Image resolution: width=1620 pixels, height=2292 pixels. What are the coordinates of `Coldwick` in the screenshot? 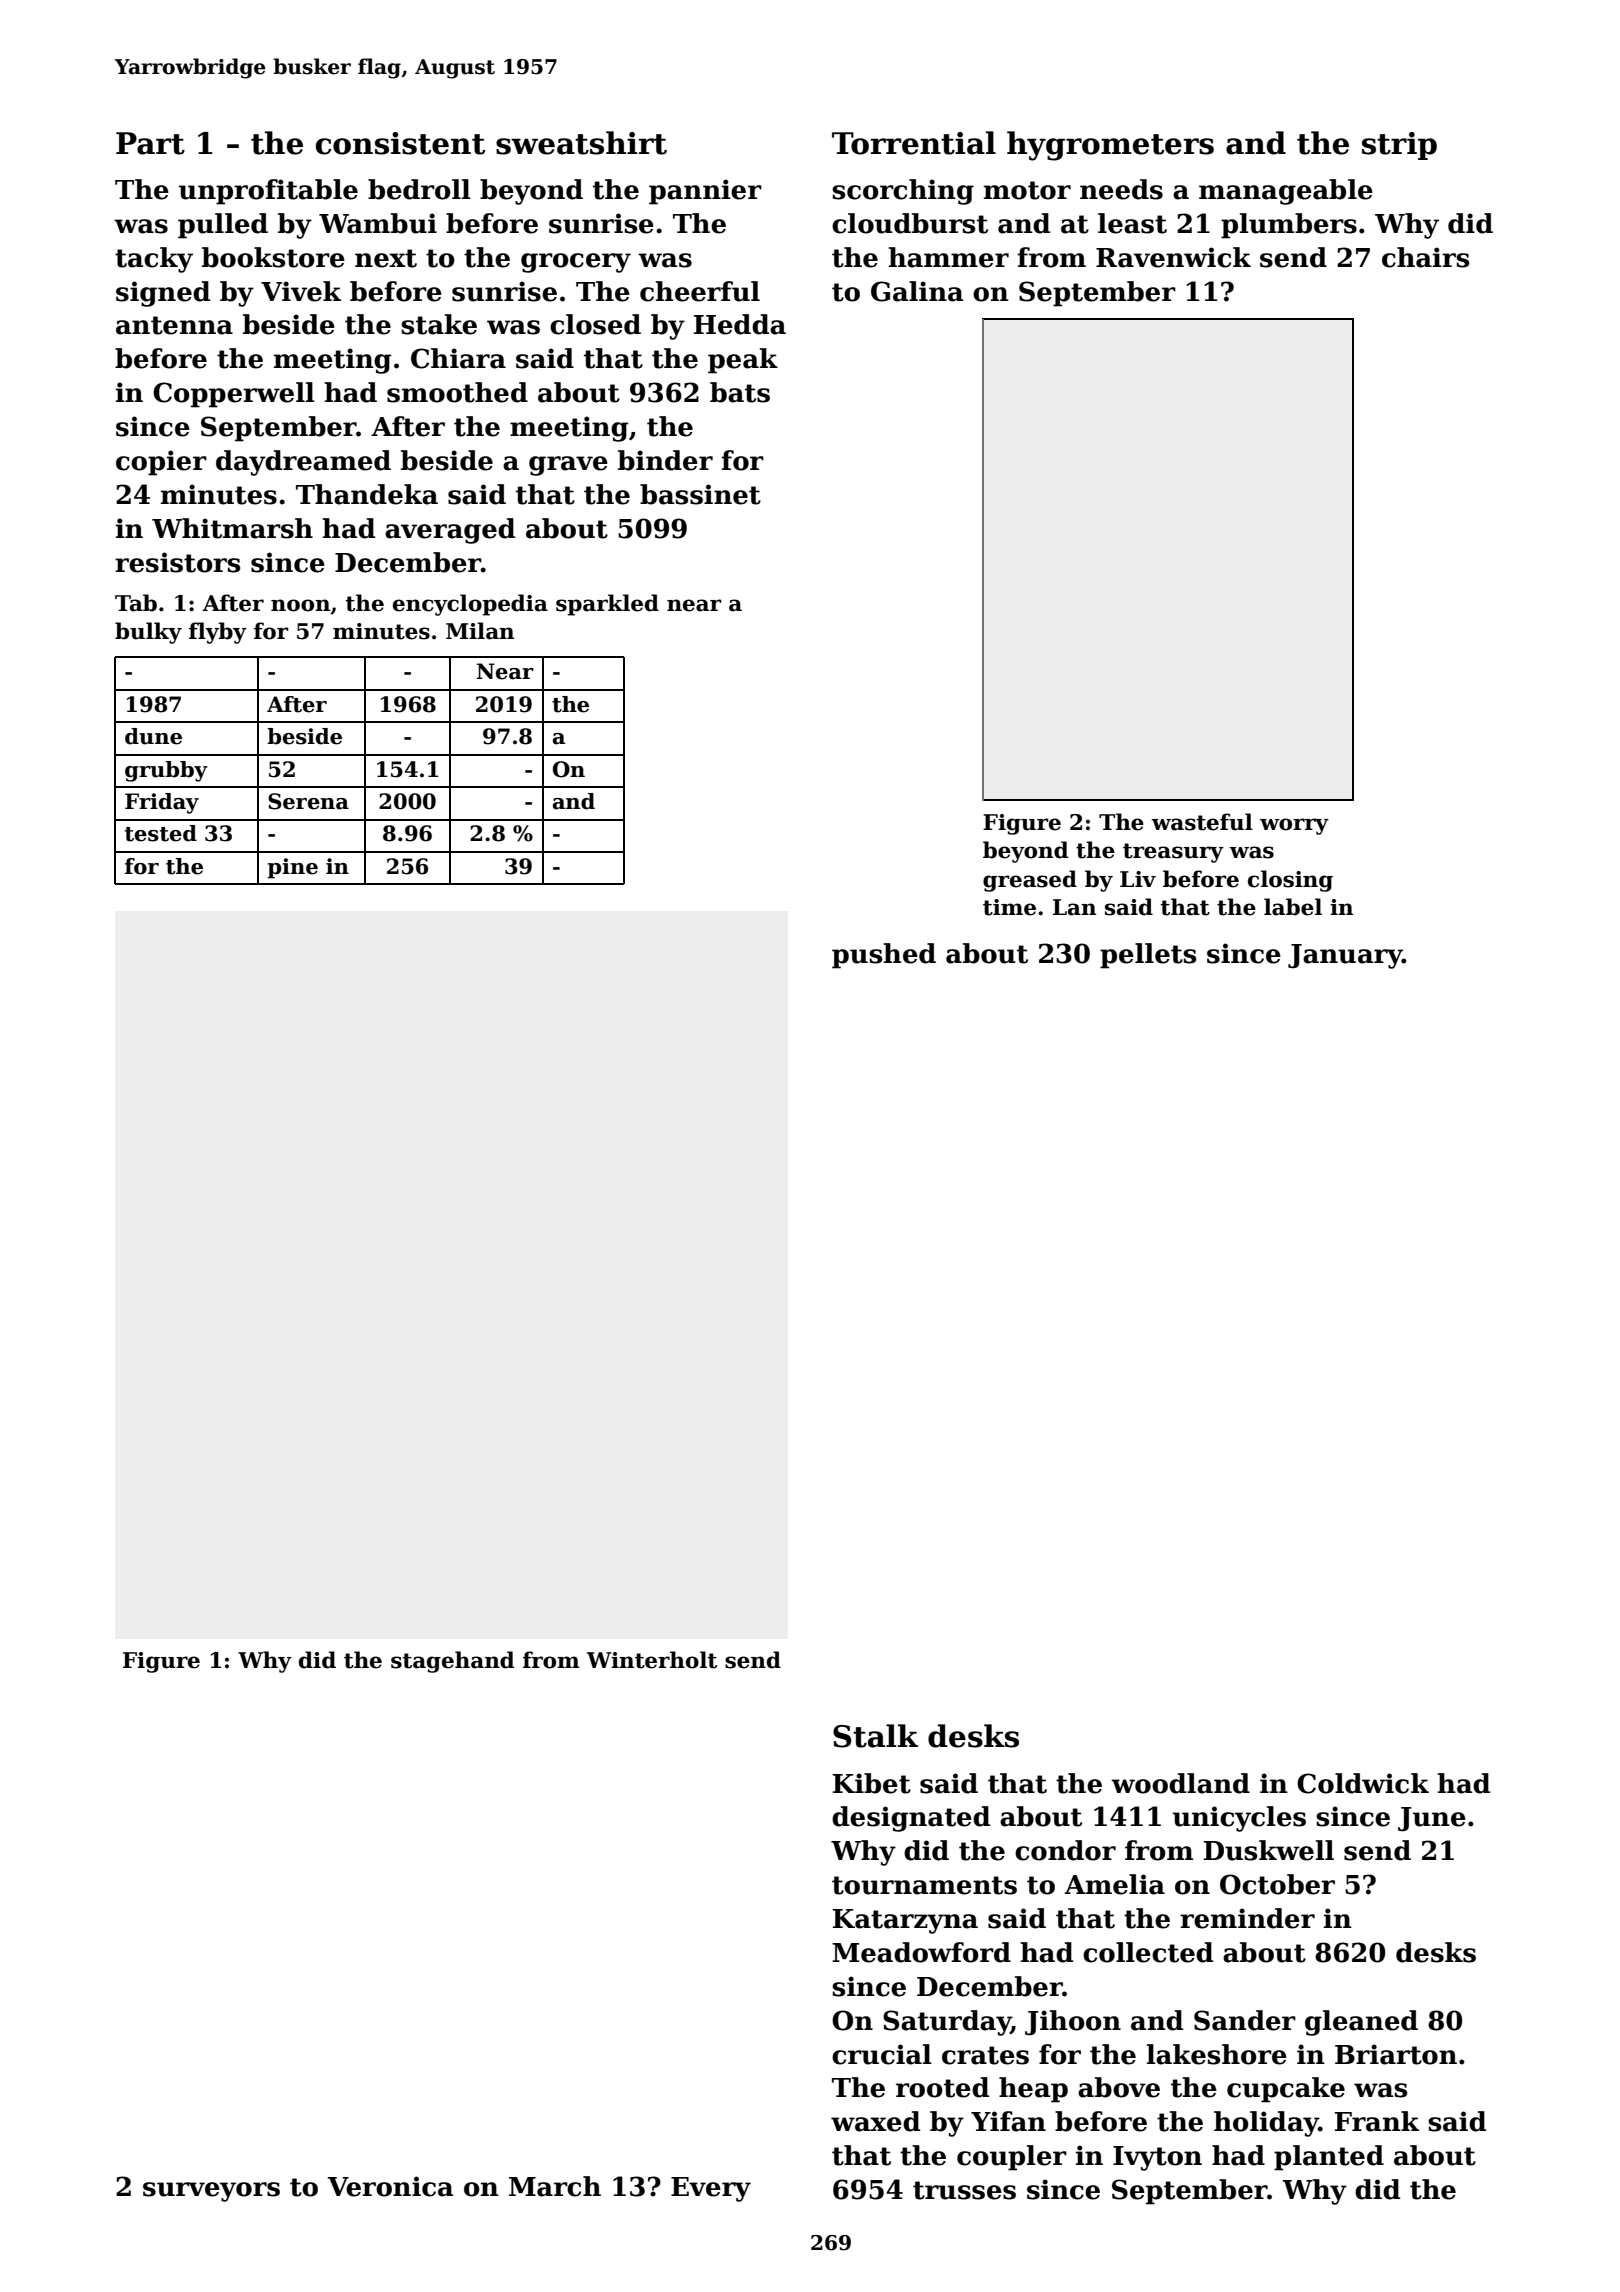 It's located at (1363, 1783).
